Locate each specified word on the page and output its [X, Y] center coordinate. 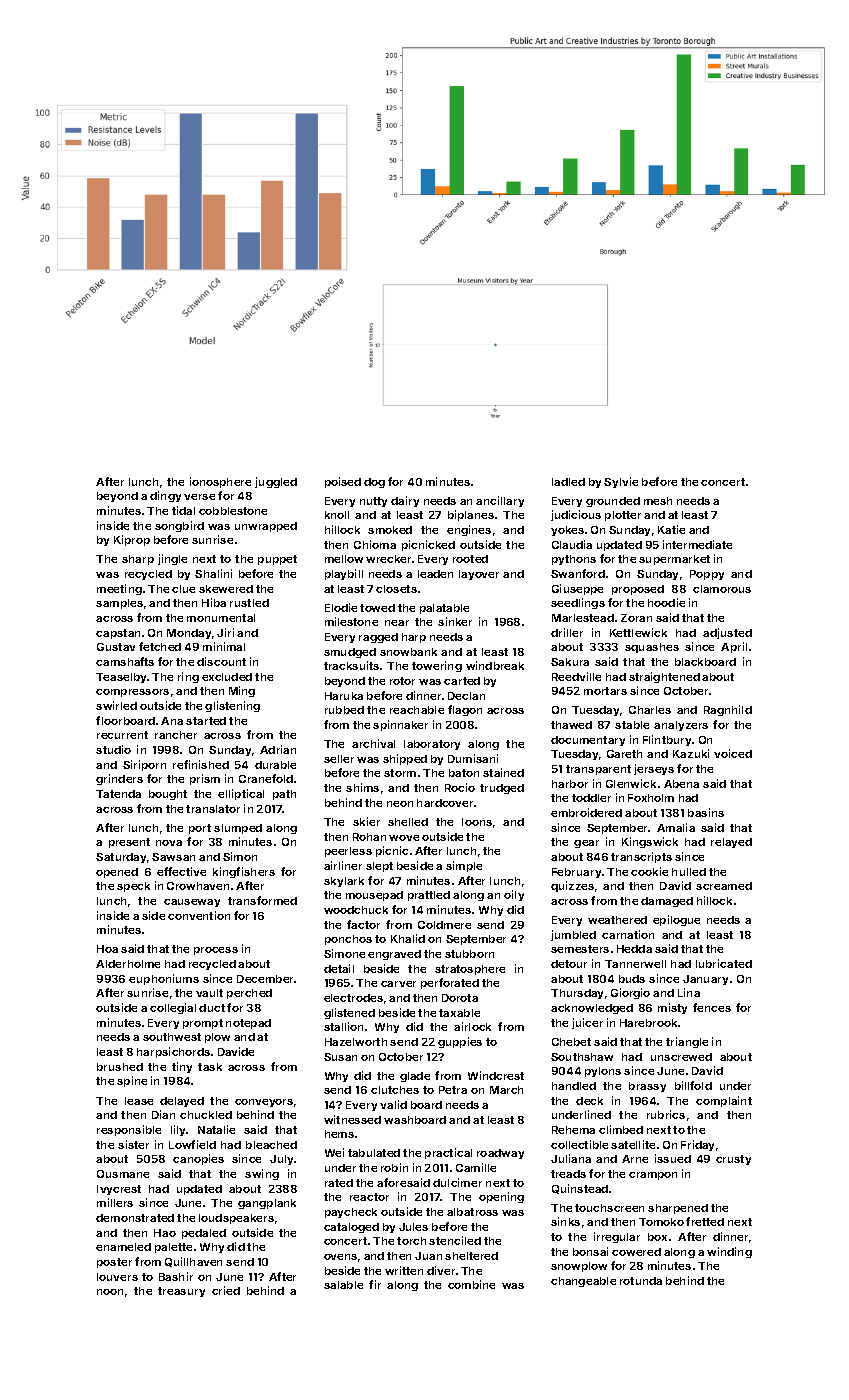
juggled [276, 482]
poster [114, 1263]
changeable [583, 1282]
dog [374, 483]
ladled [568, 482]
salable [343, 1285]
